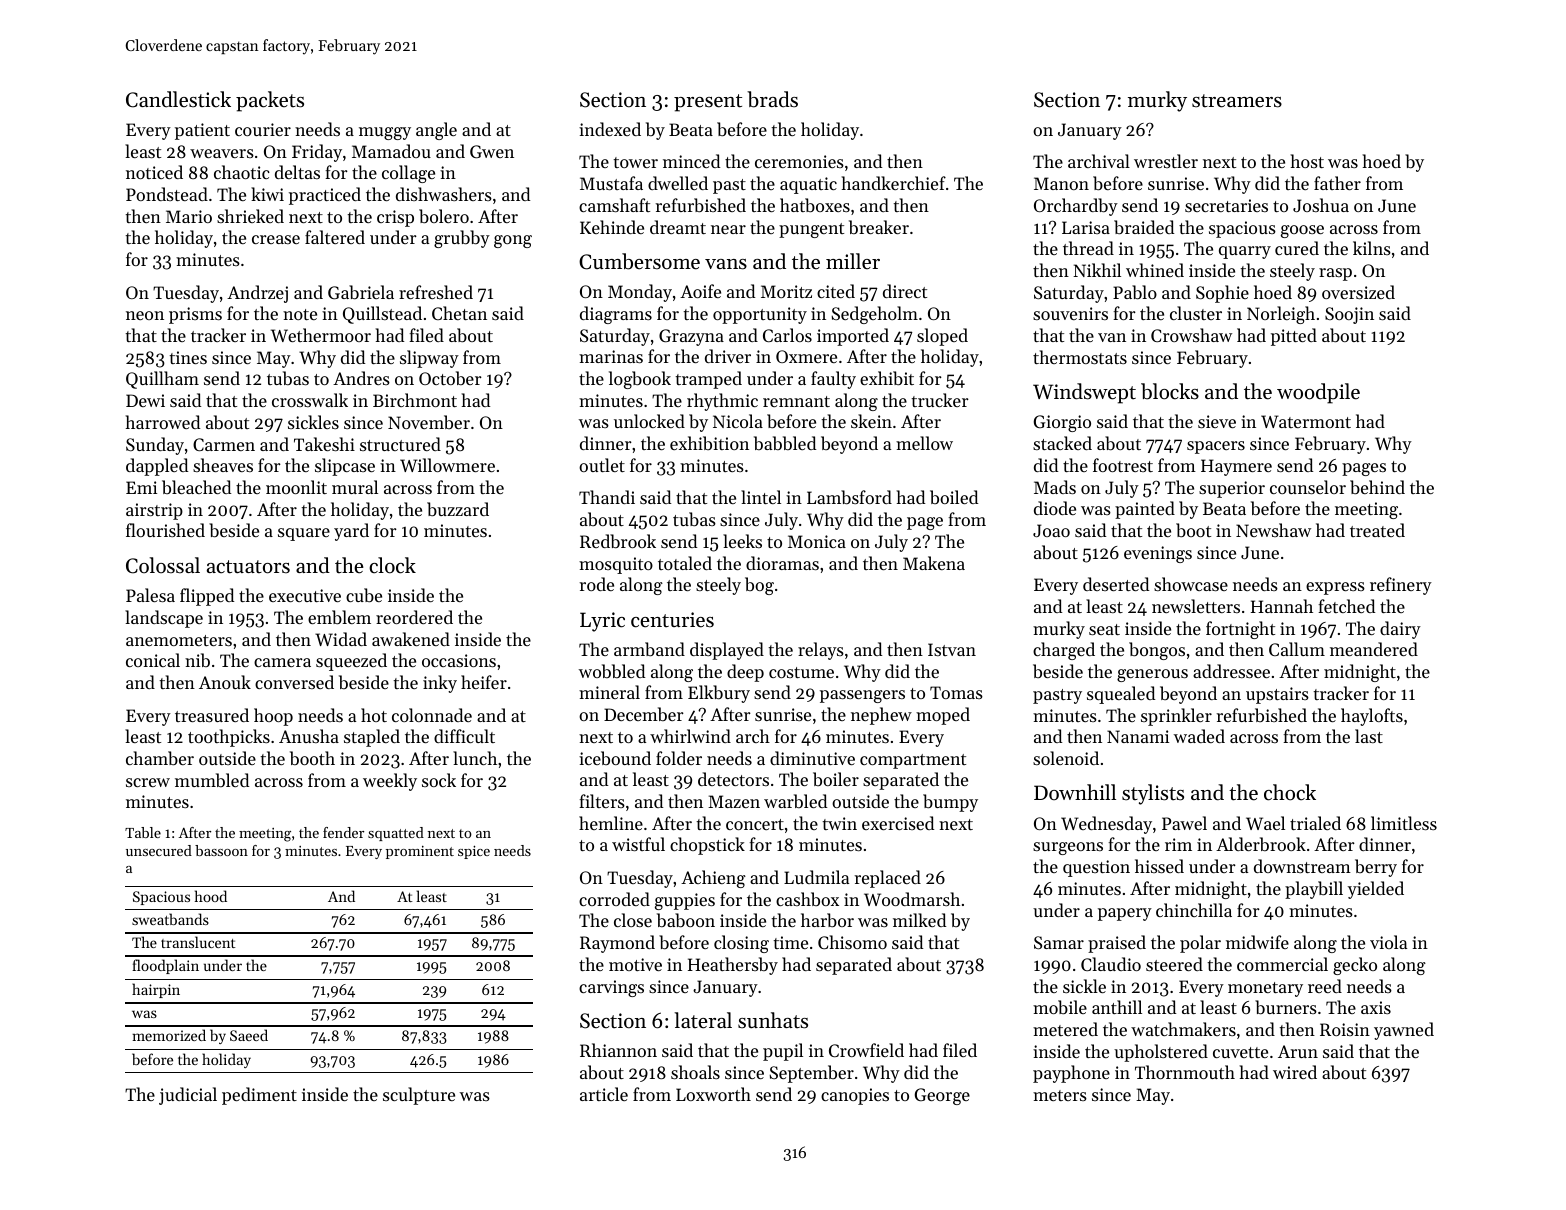 The height and width of the page is (1210, 1566). What do you see at coordinates (871, 421) in the page?
I see `skein` at bounding box center [871, 421].
